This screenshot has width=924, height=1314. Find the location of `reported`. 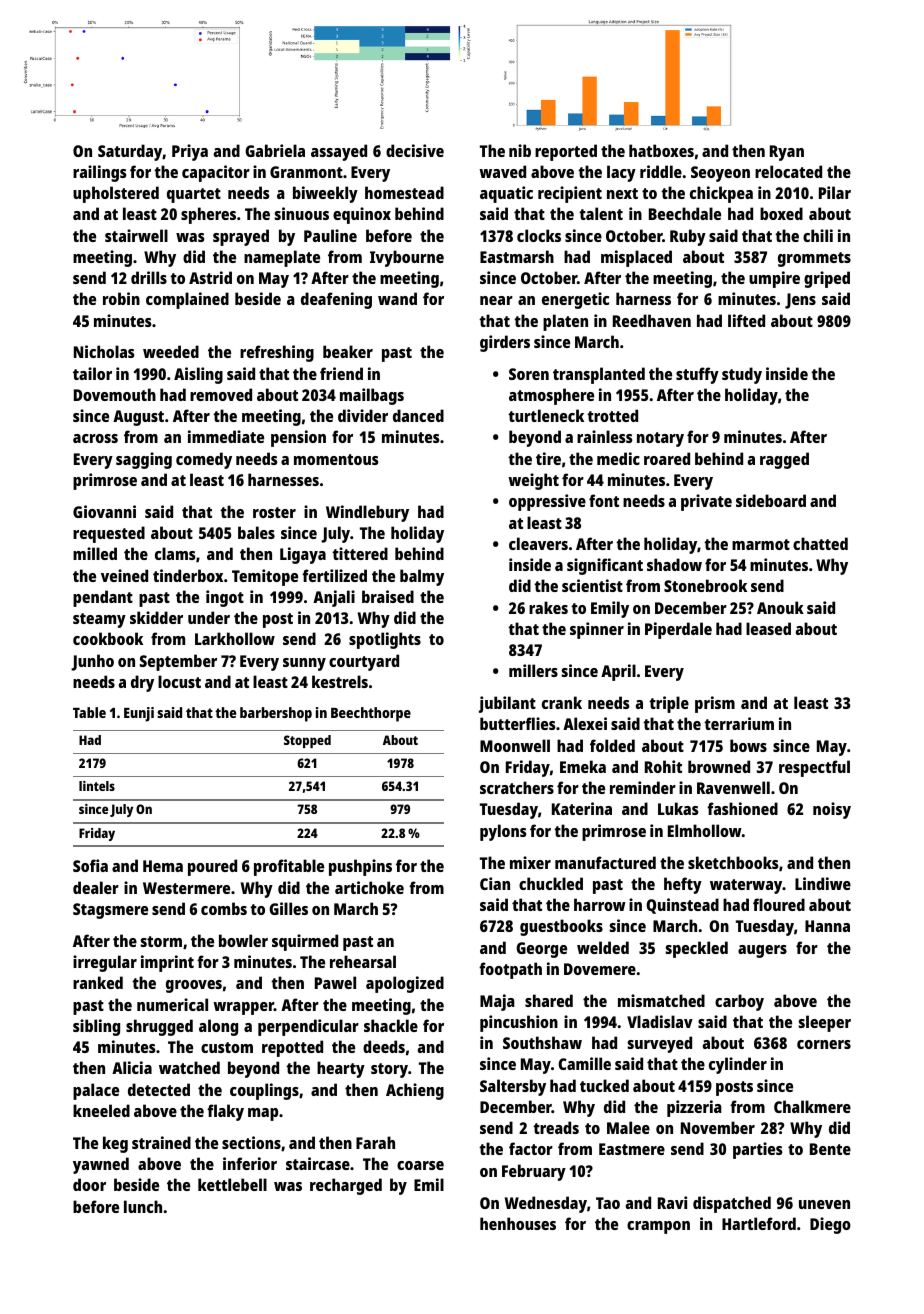

reported is located at coordinates (566, 152).
